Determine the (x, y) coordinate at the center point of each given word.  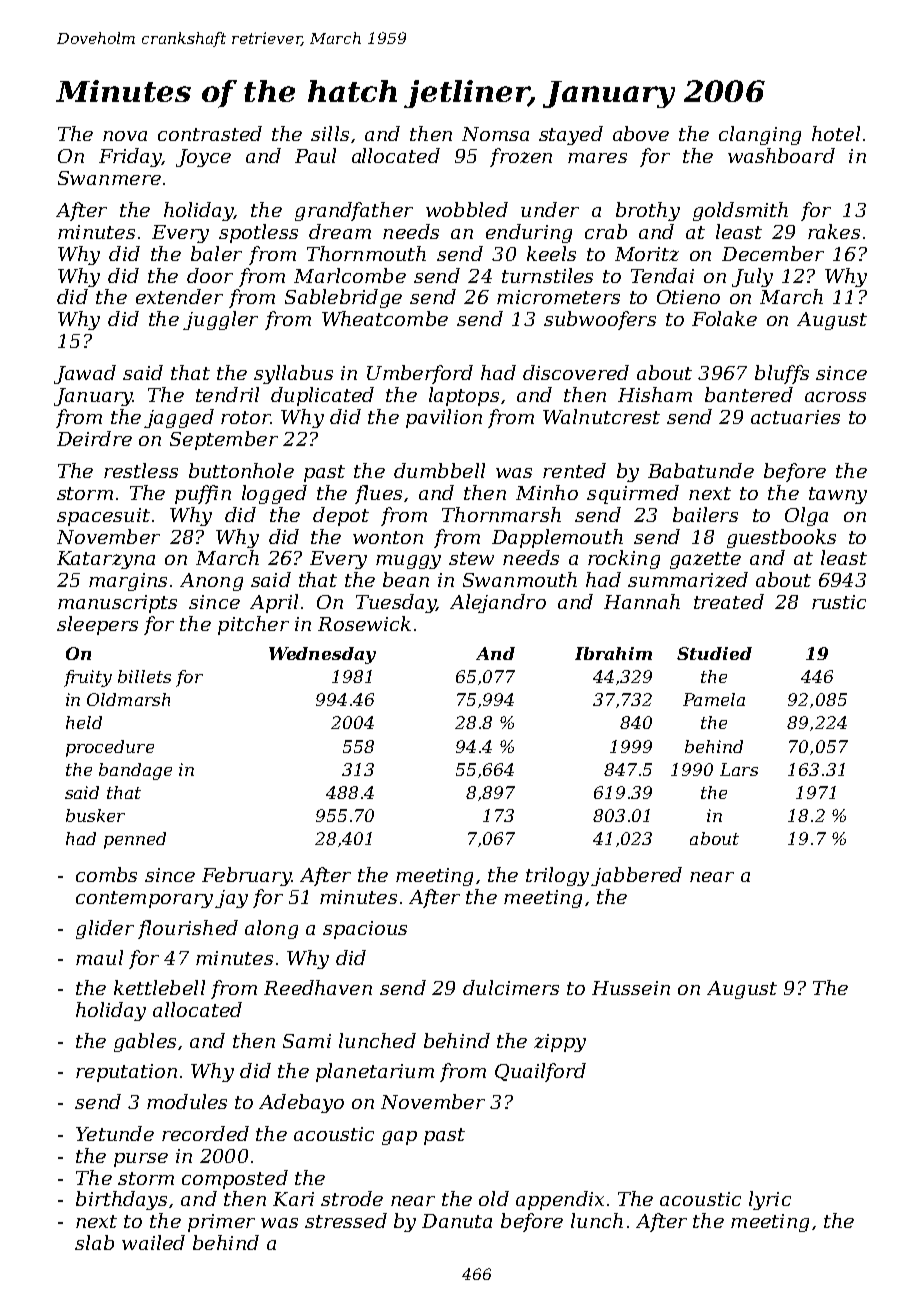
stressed (346, 1220)
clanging (760, 135)
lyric (770, 1200)
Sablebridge (343, 298)
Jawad (85, 374)
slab (94, 1242)
